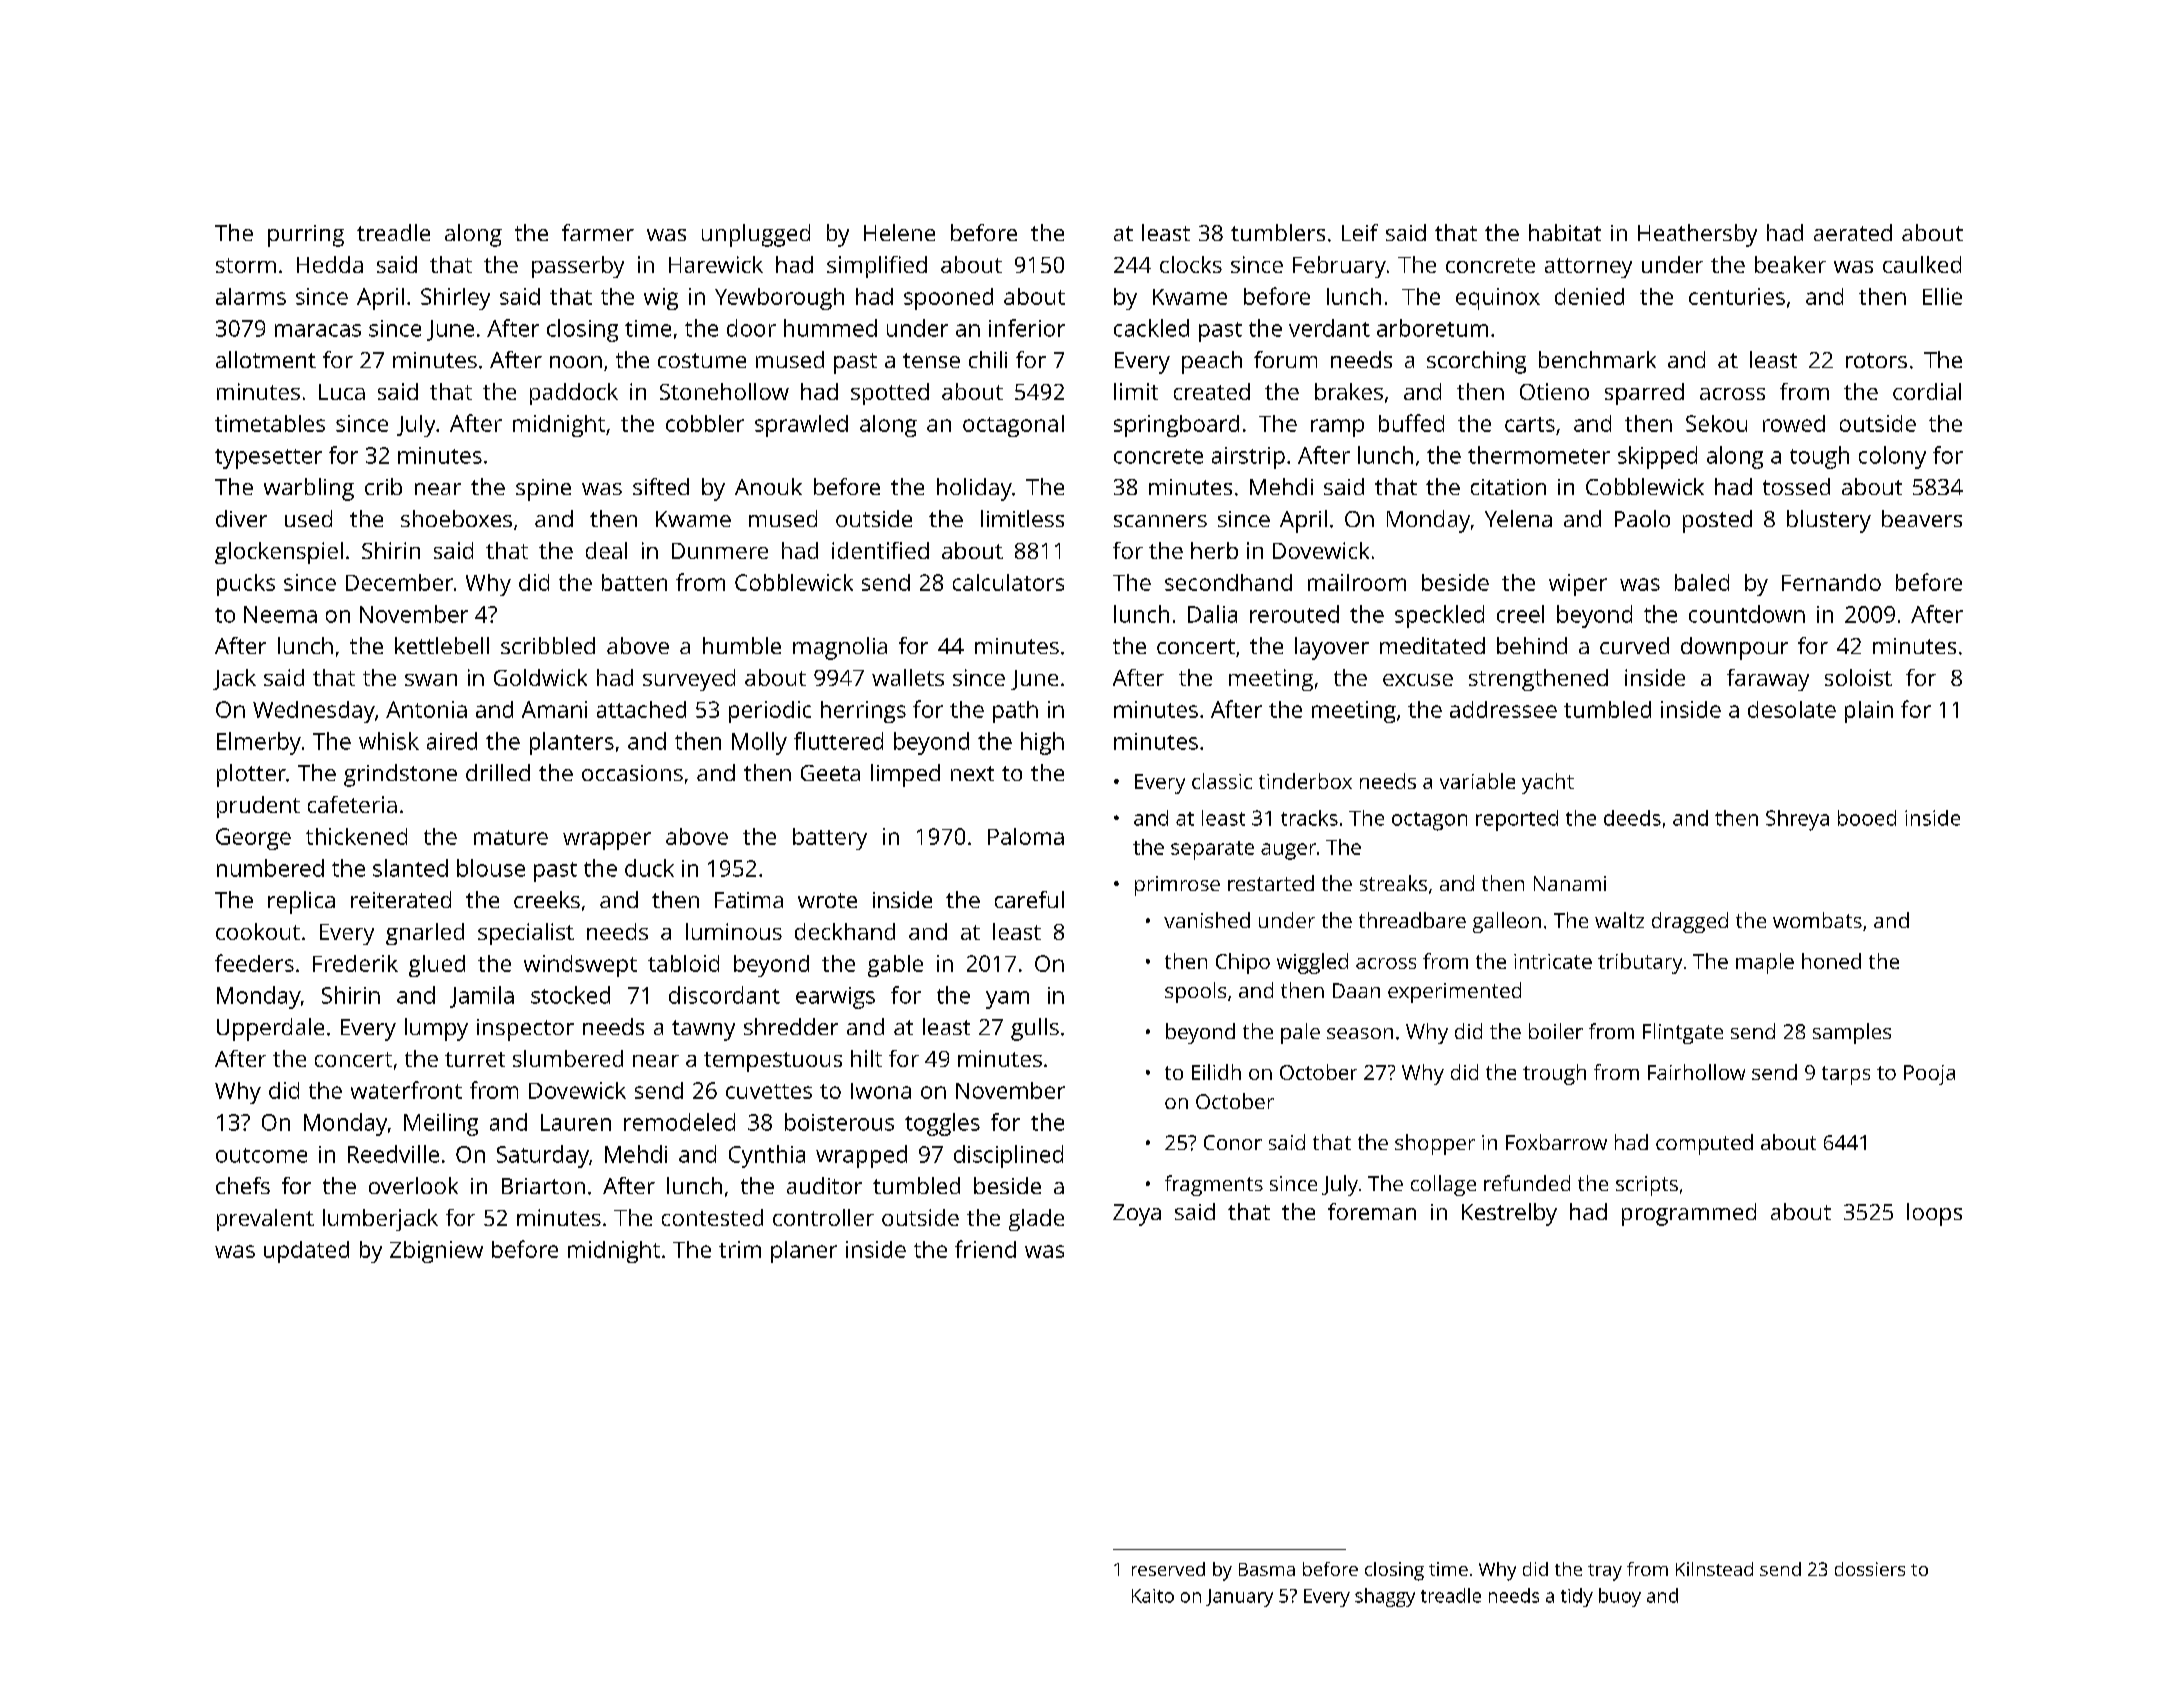 This document has width=2178, height=1683. What do you see at coordinates (1554, 1074) in the document?
I see `trough` at bounding box center [1554, 1074].
